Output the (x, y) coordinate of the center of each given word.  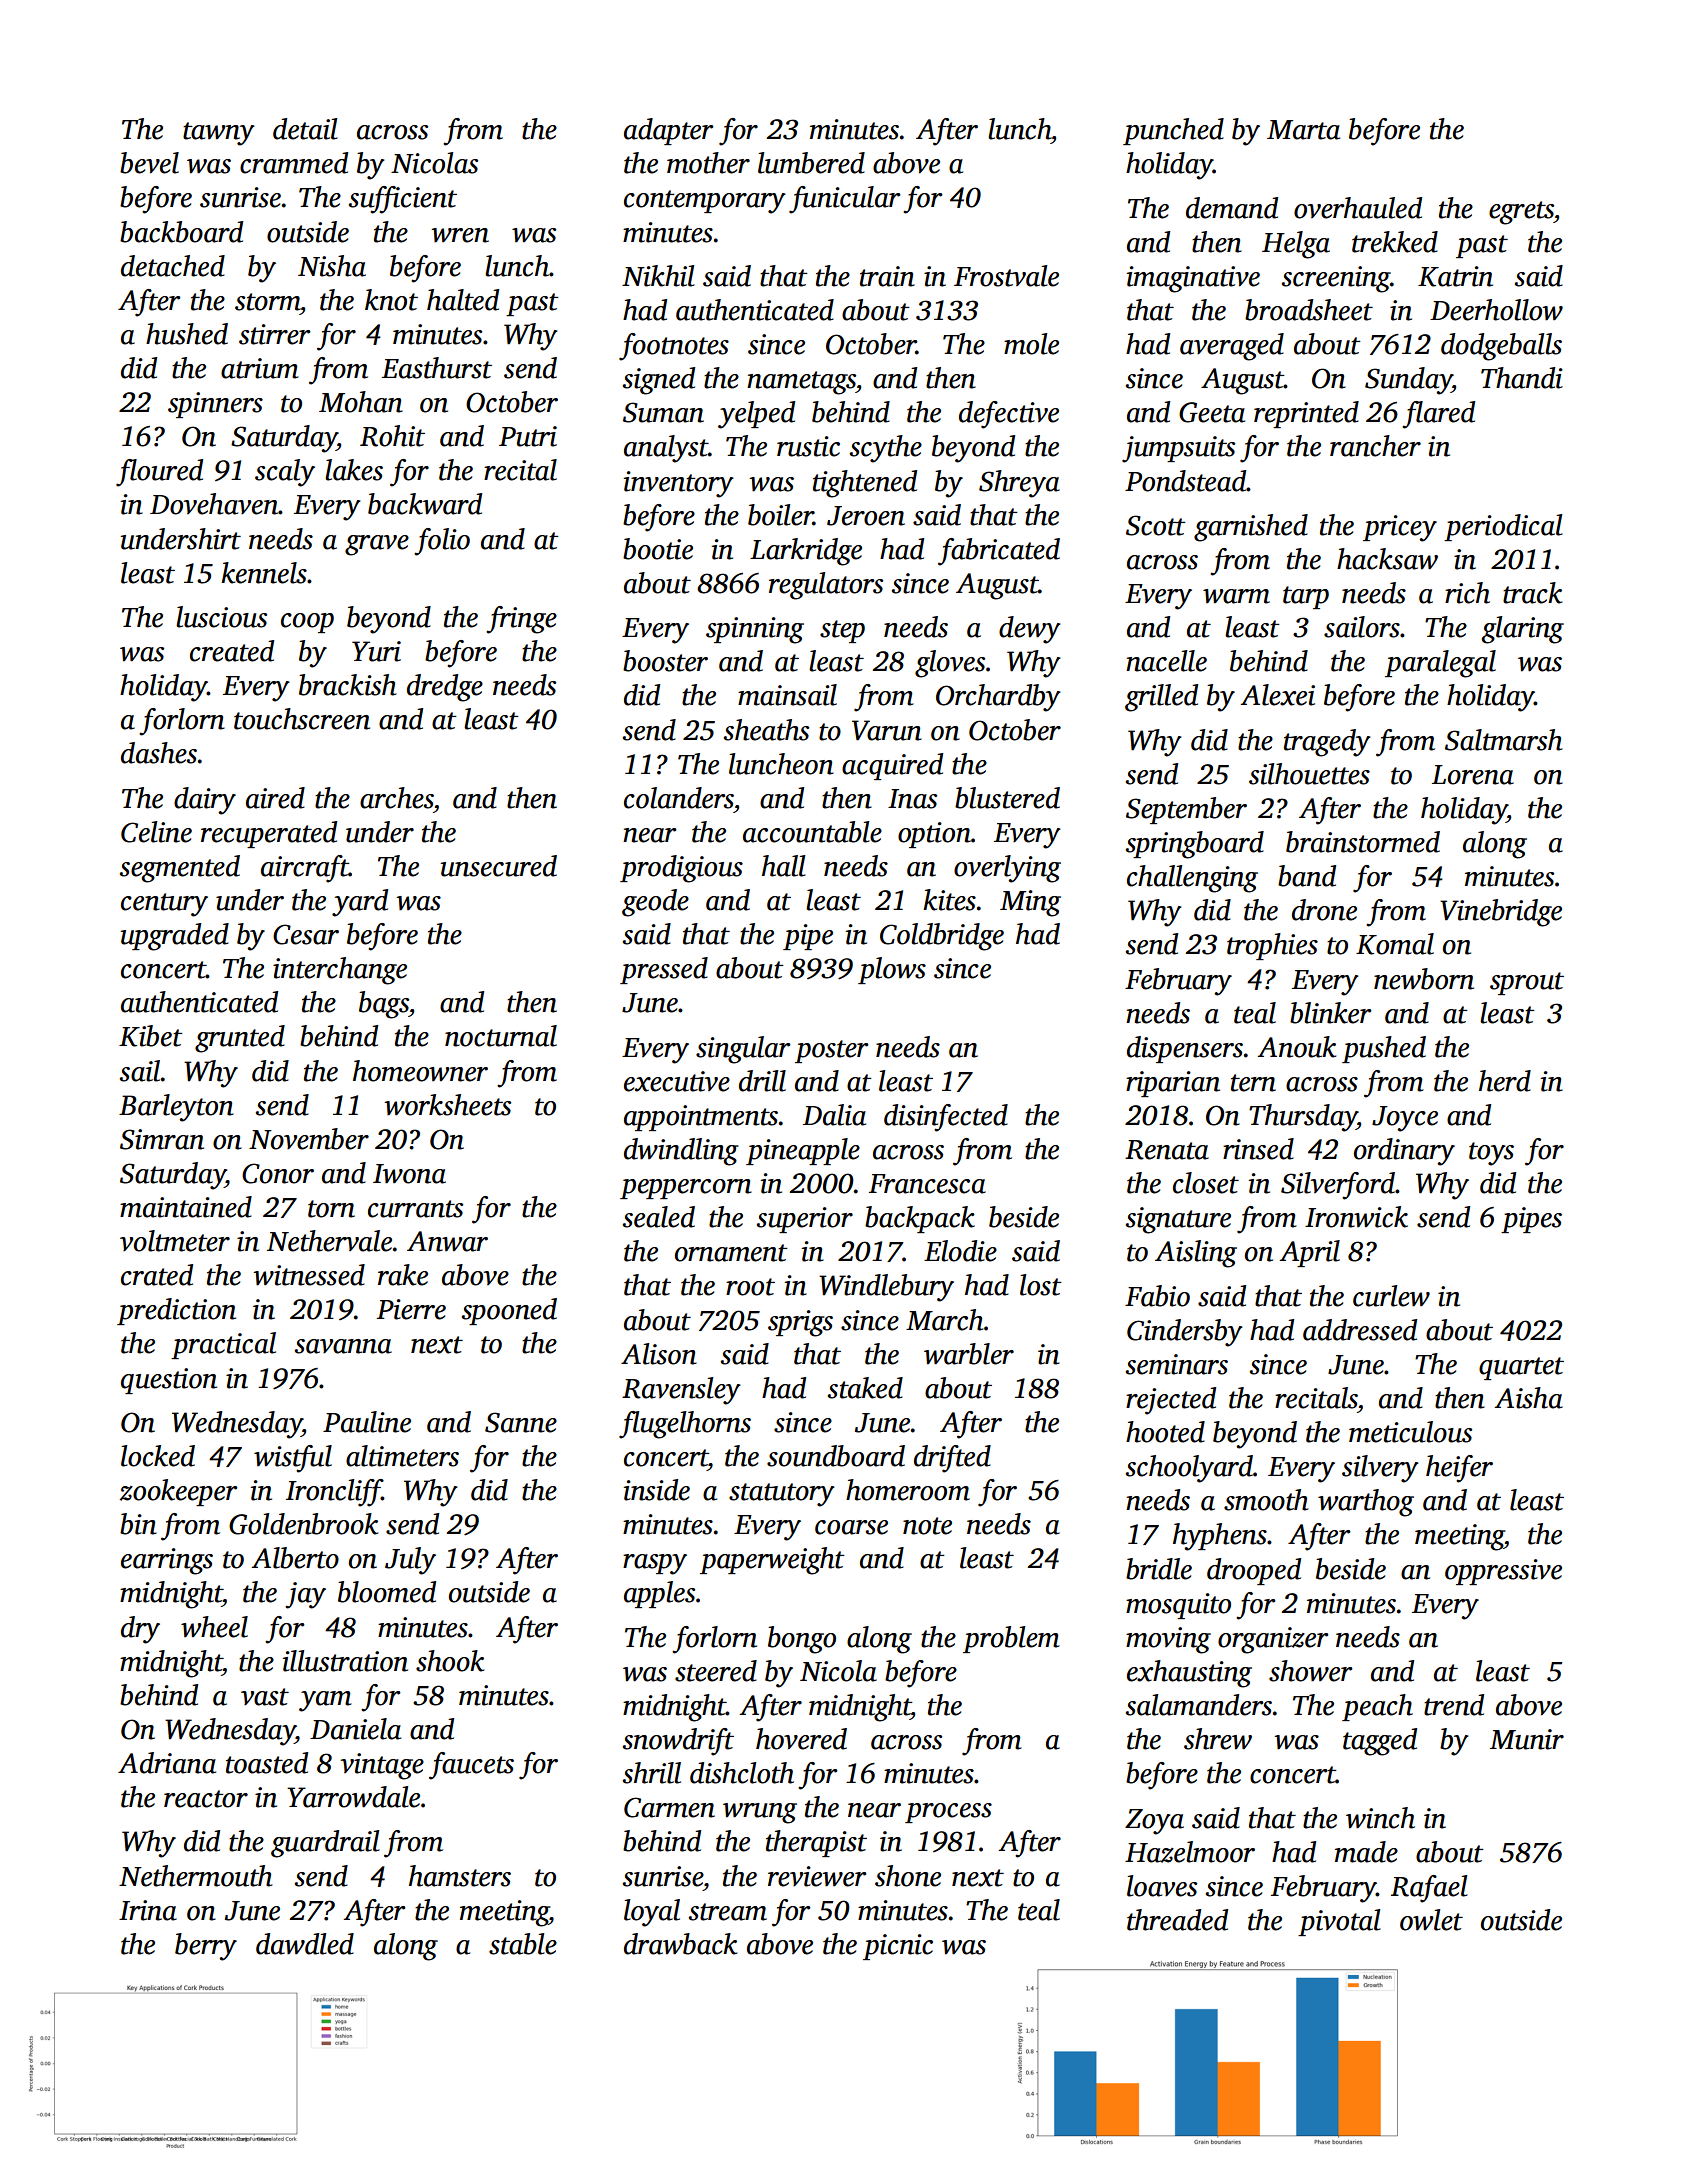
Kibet (151, 1036)
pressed (664, 970)
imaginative (1193, 279)
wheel (214, 1627)
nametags (801, 383)
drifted (952, 1459)
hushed (187, 334)
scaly (285, 473)
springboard (1194, 845)
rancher (1375, 446)
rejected (1171, 1401)
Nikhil (658, 276)
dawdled (305, 1944)
